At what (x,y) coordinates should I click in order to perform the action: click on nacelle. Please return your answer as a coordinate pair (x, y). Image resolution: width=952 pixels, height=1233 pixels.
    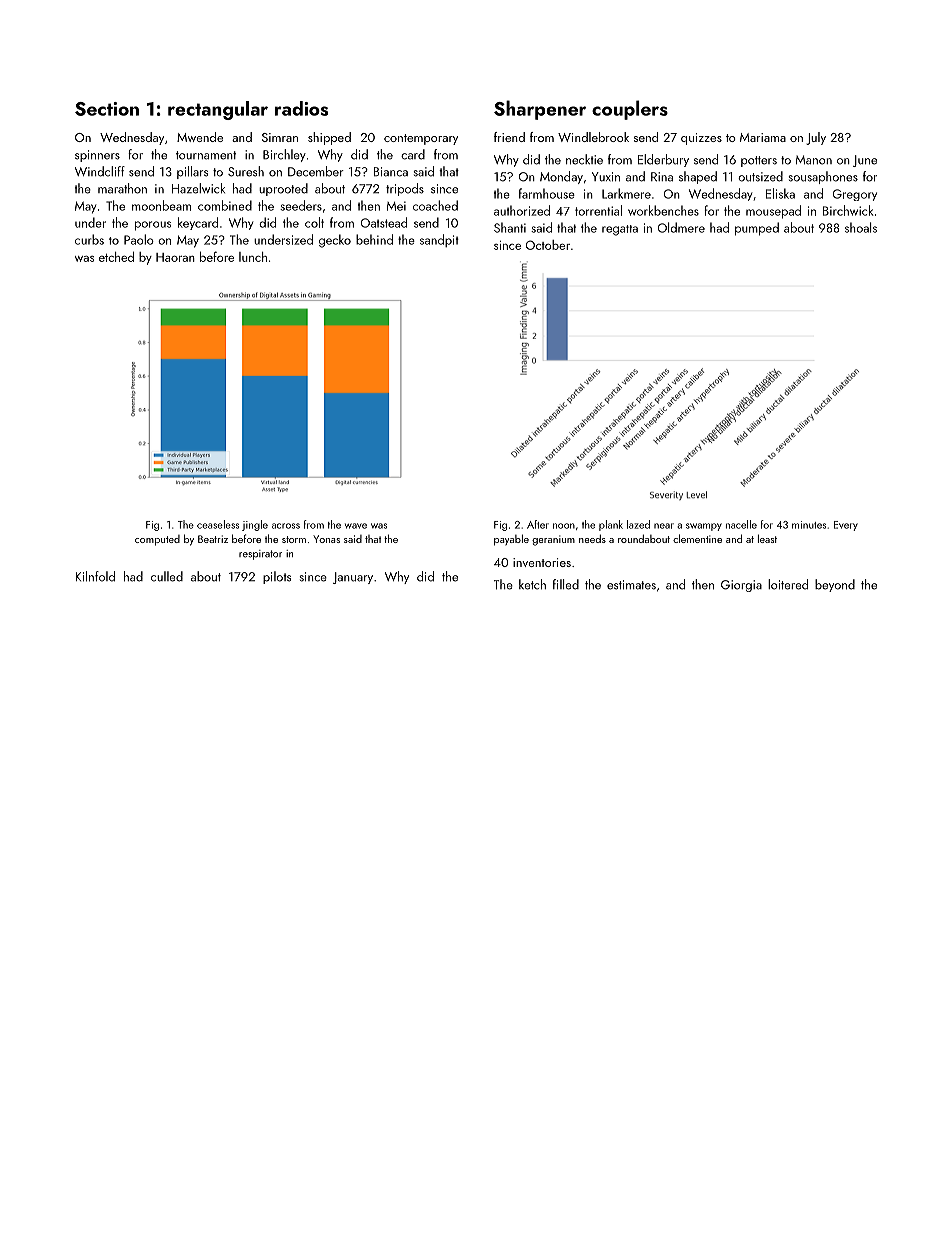
    Looking at the image, I should click on (741, 524).
